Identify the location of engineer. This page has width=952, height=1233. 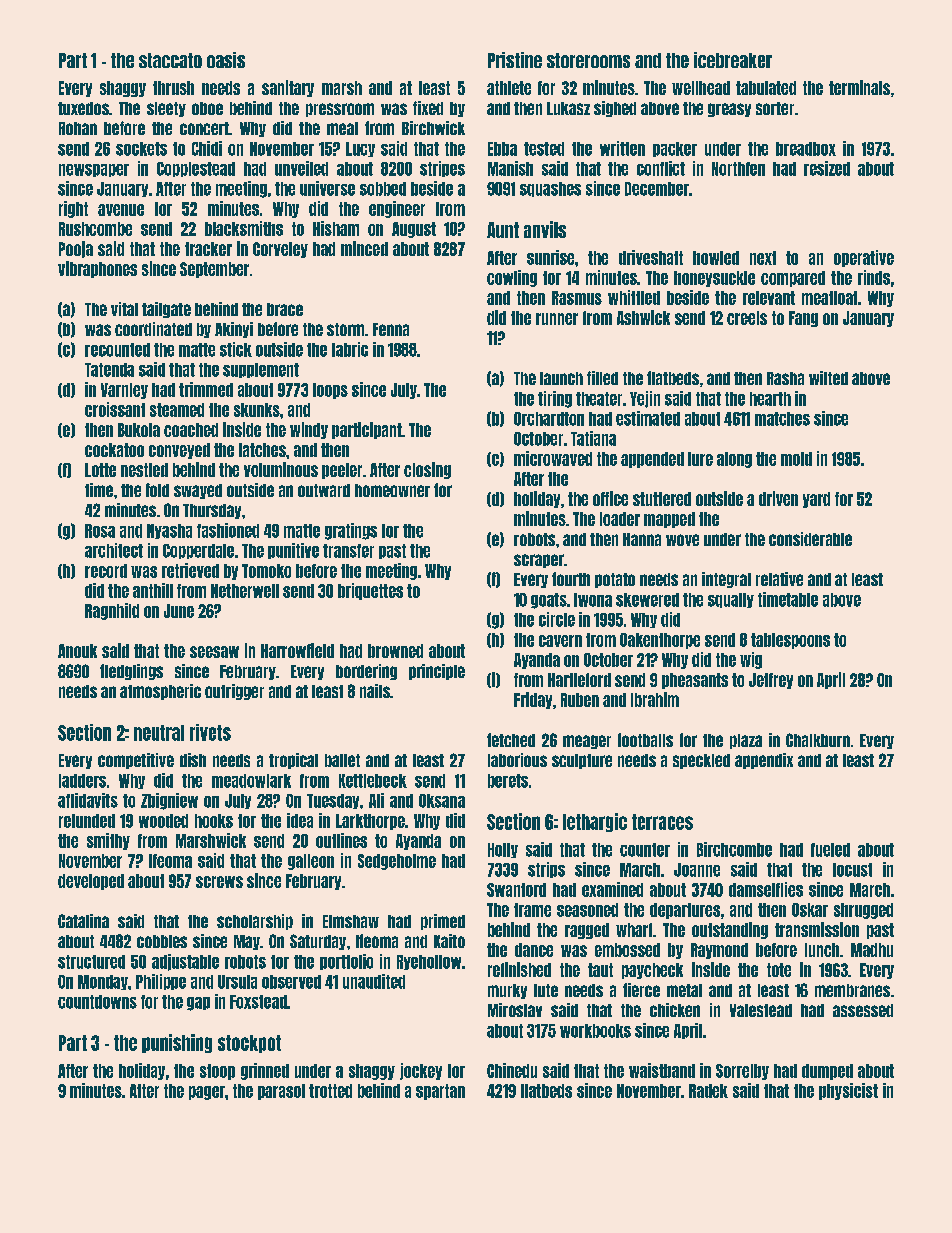
(397, 209).
